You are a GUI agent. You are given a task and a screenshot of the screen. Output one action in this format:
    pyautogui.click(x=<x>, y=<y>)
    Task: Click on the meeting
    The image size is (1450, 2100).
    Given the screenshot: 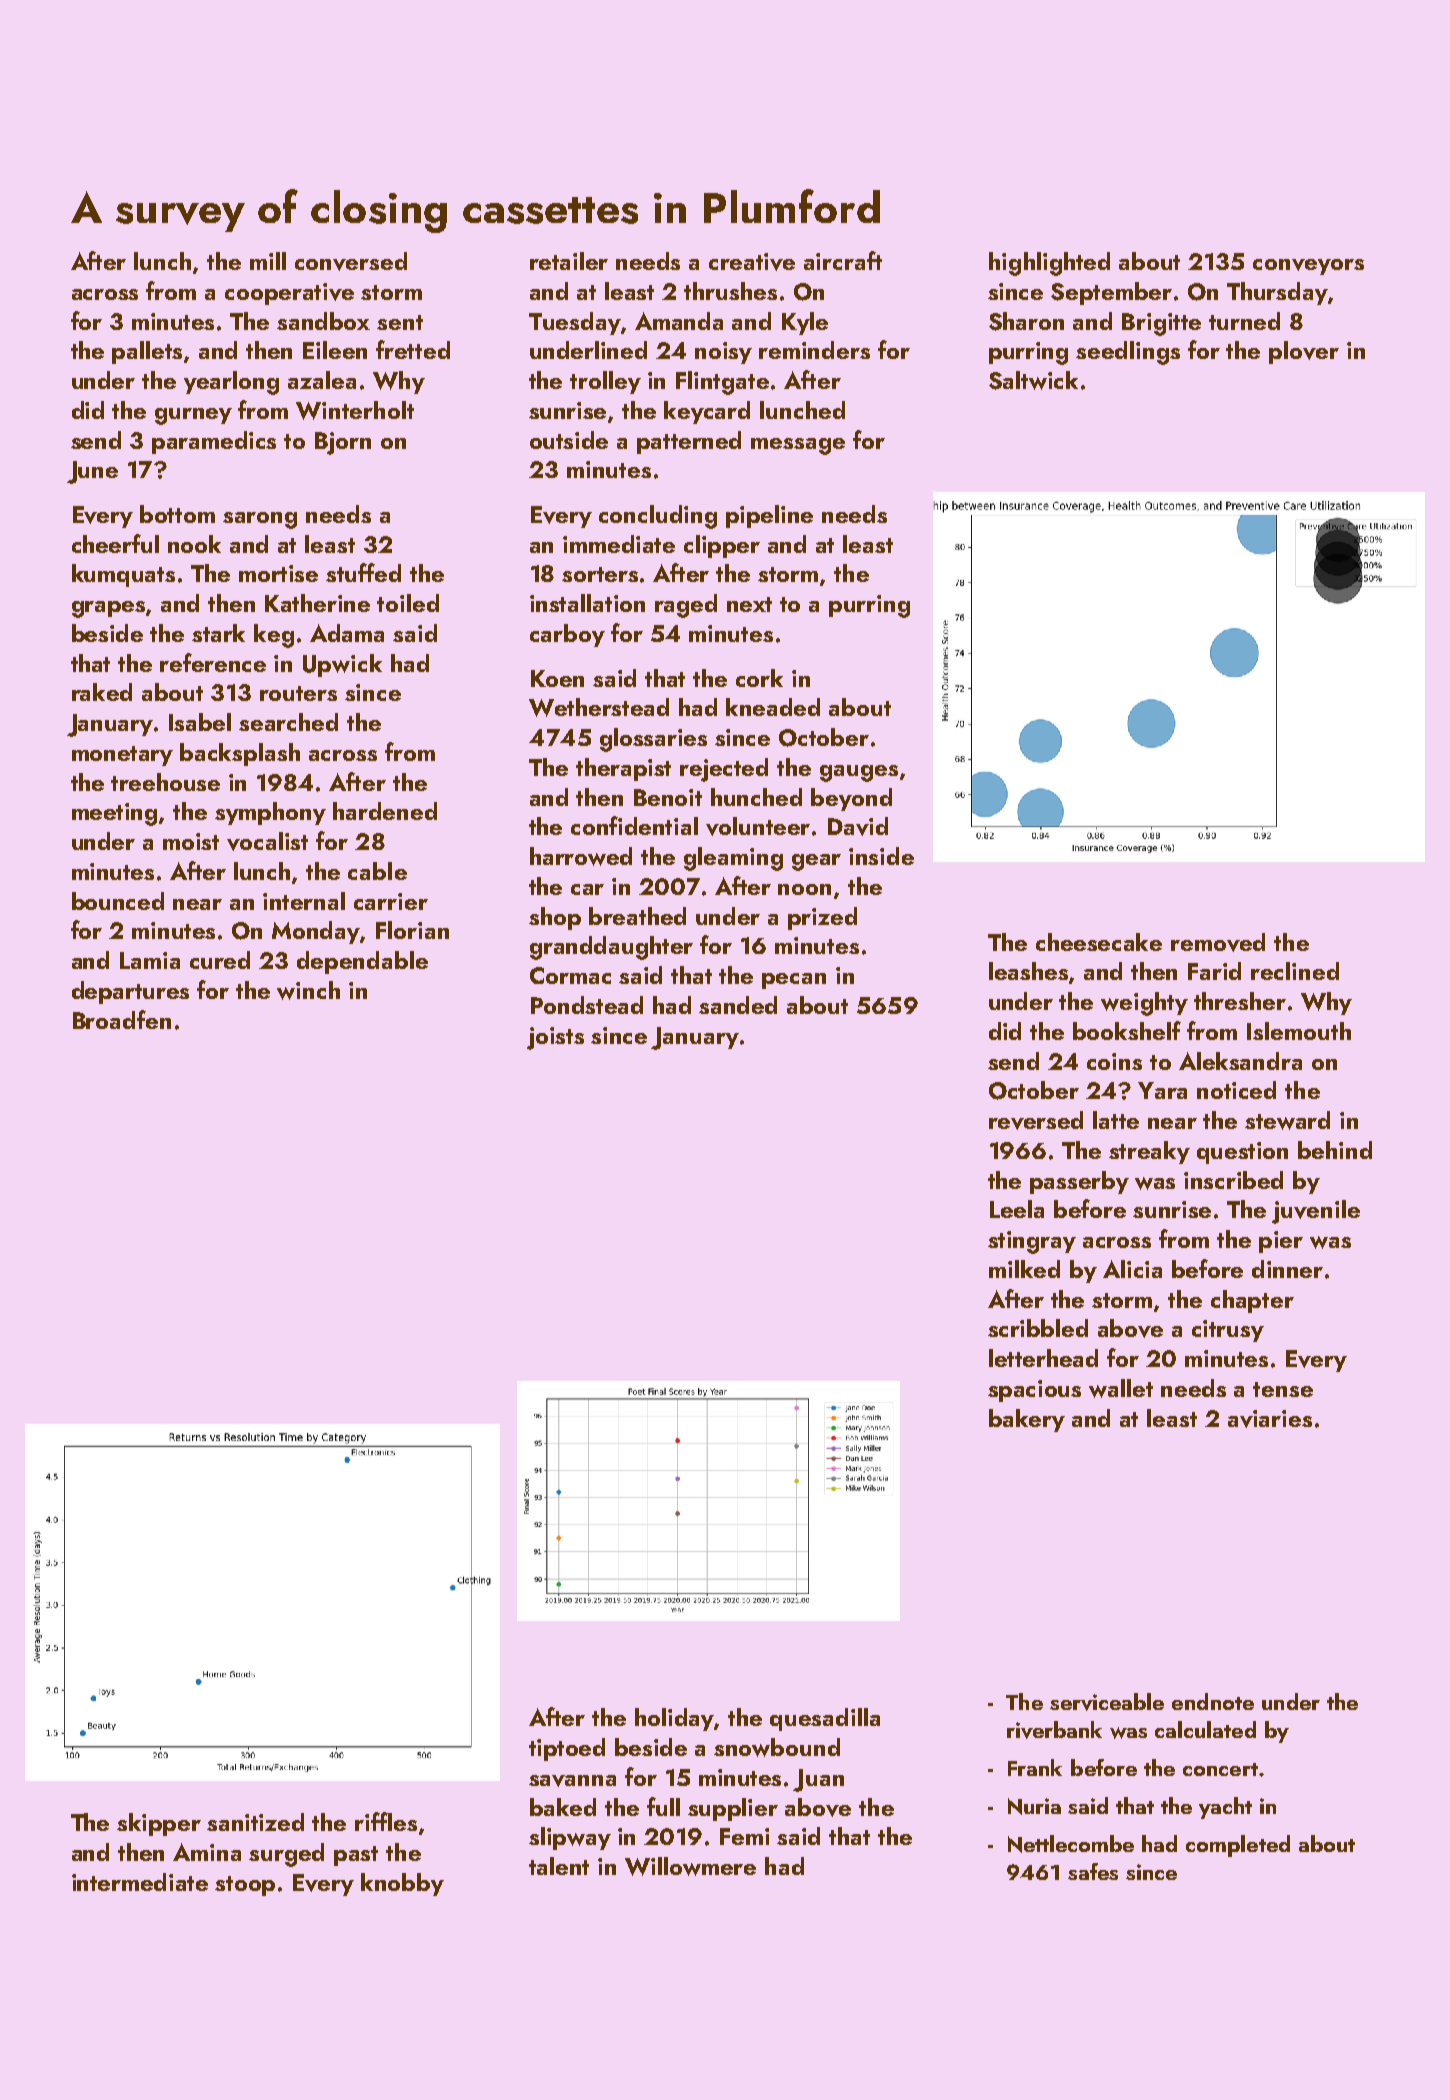 What is the action you would take?
    pyautogui.click(x=114, y=814)
